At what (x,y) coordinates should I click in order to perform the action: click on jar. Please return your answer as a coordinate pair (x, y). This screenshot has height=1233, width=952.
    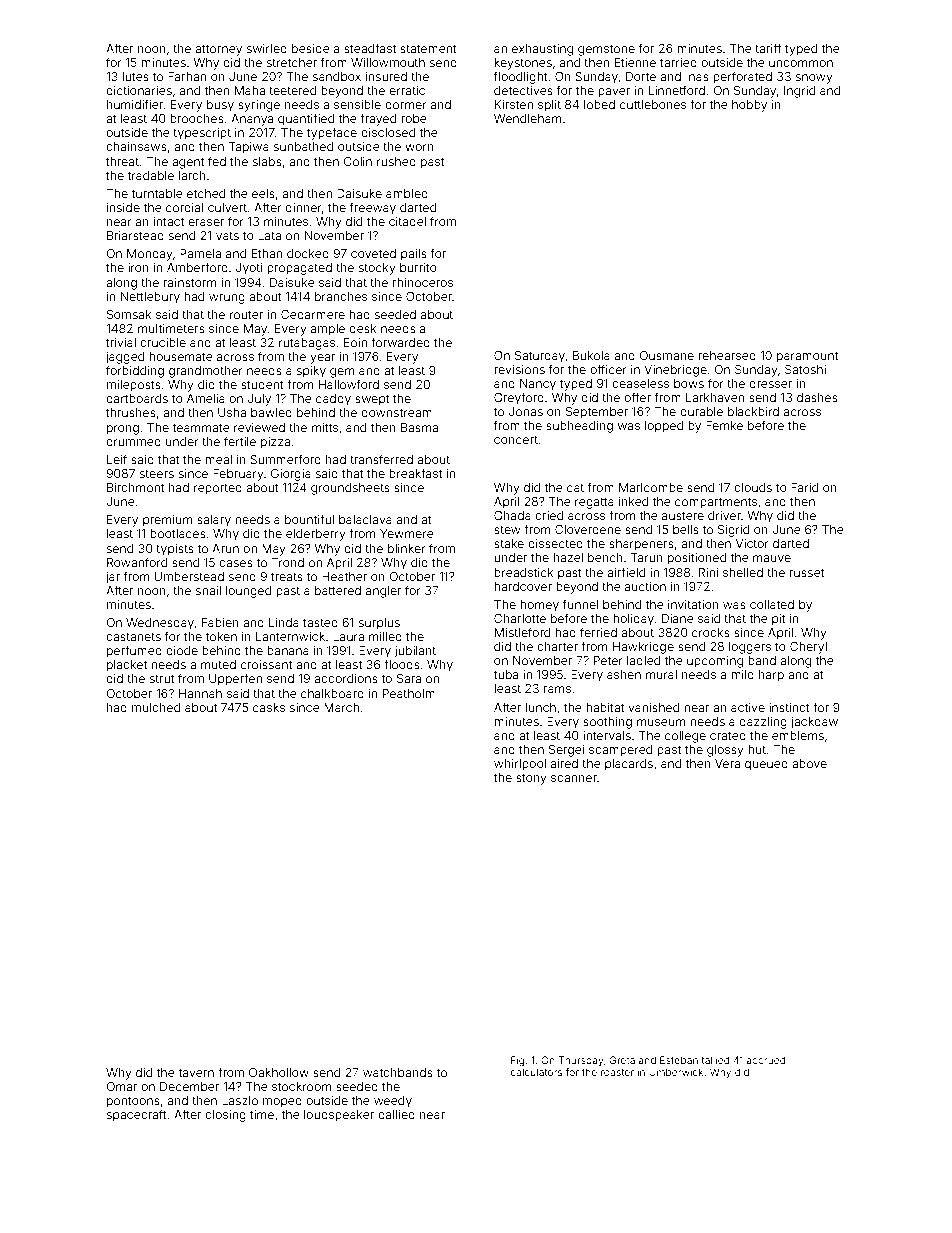
    Looking at the image, I should click on (113, 578).
